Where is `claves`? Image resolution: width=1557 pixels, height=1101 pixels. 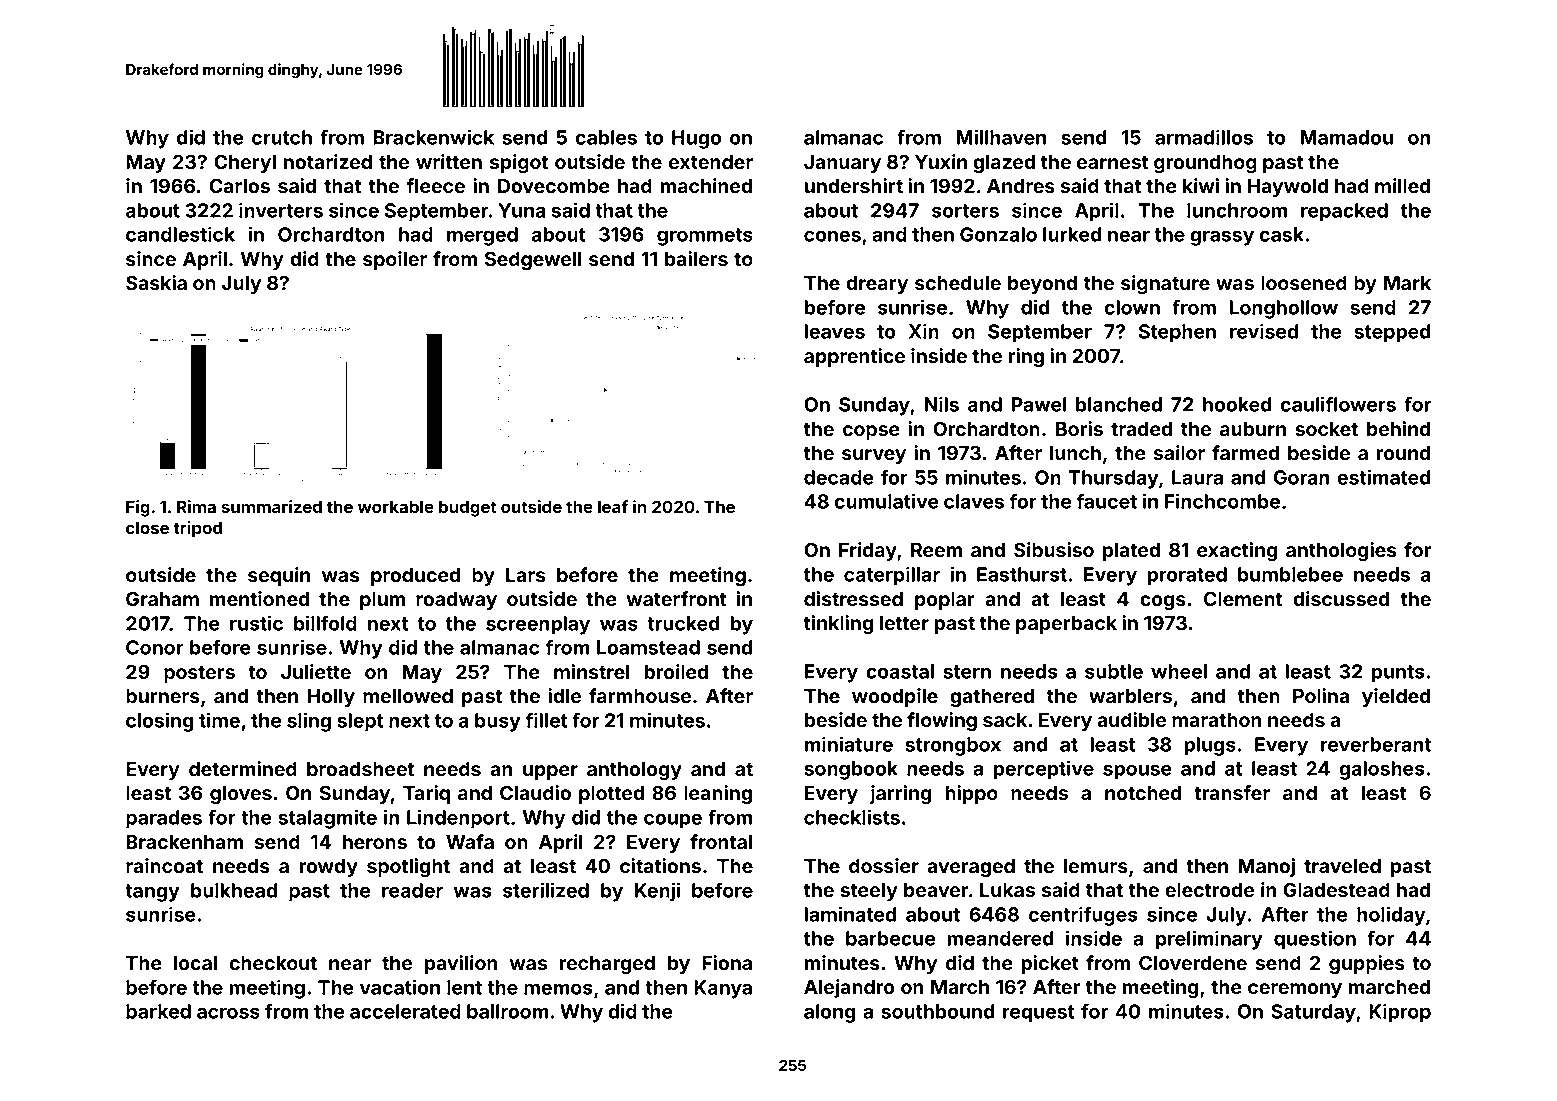
claves is located at coordinates (974, 501).
